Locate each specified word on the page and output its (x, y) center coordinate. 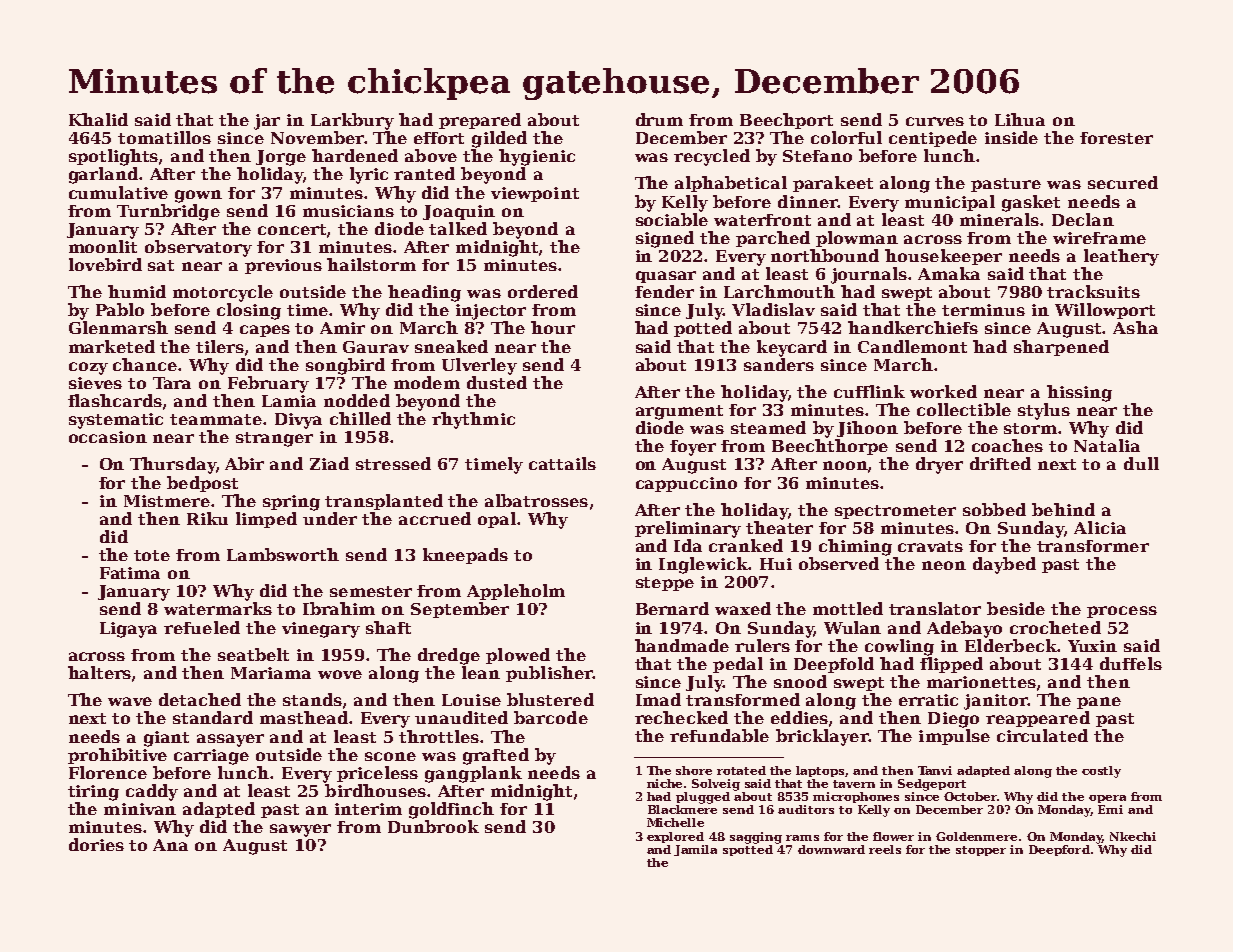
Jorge (281, 158)
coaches (1007, 445)
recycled (712, 157)
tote (152, 555)
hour (553, 327)
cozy (88, 368)
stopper (981, 851)
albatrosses (536, 500)
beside (1016, 608)
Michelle (675, 822)
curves (935, 121)
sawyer (300, 830)
